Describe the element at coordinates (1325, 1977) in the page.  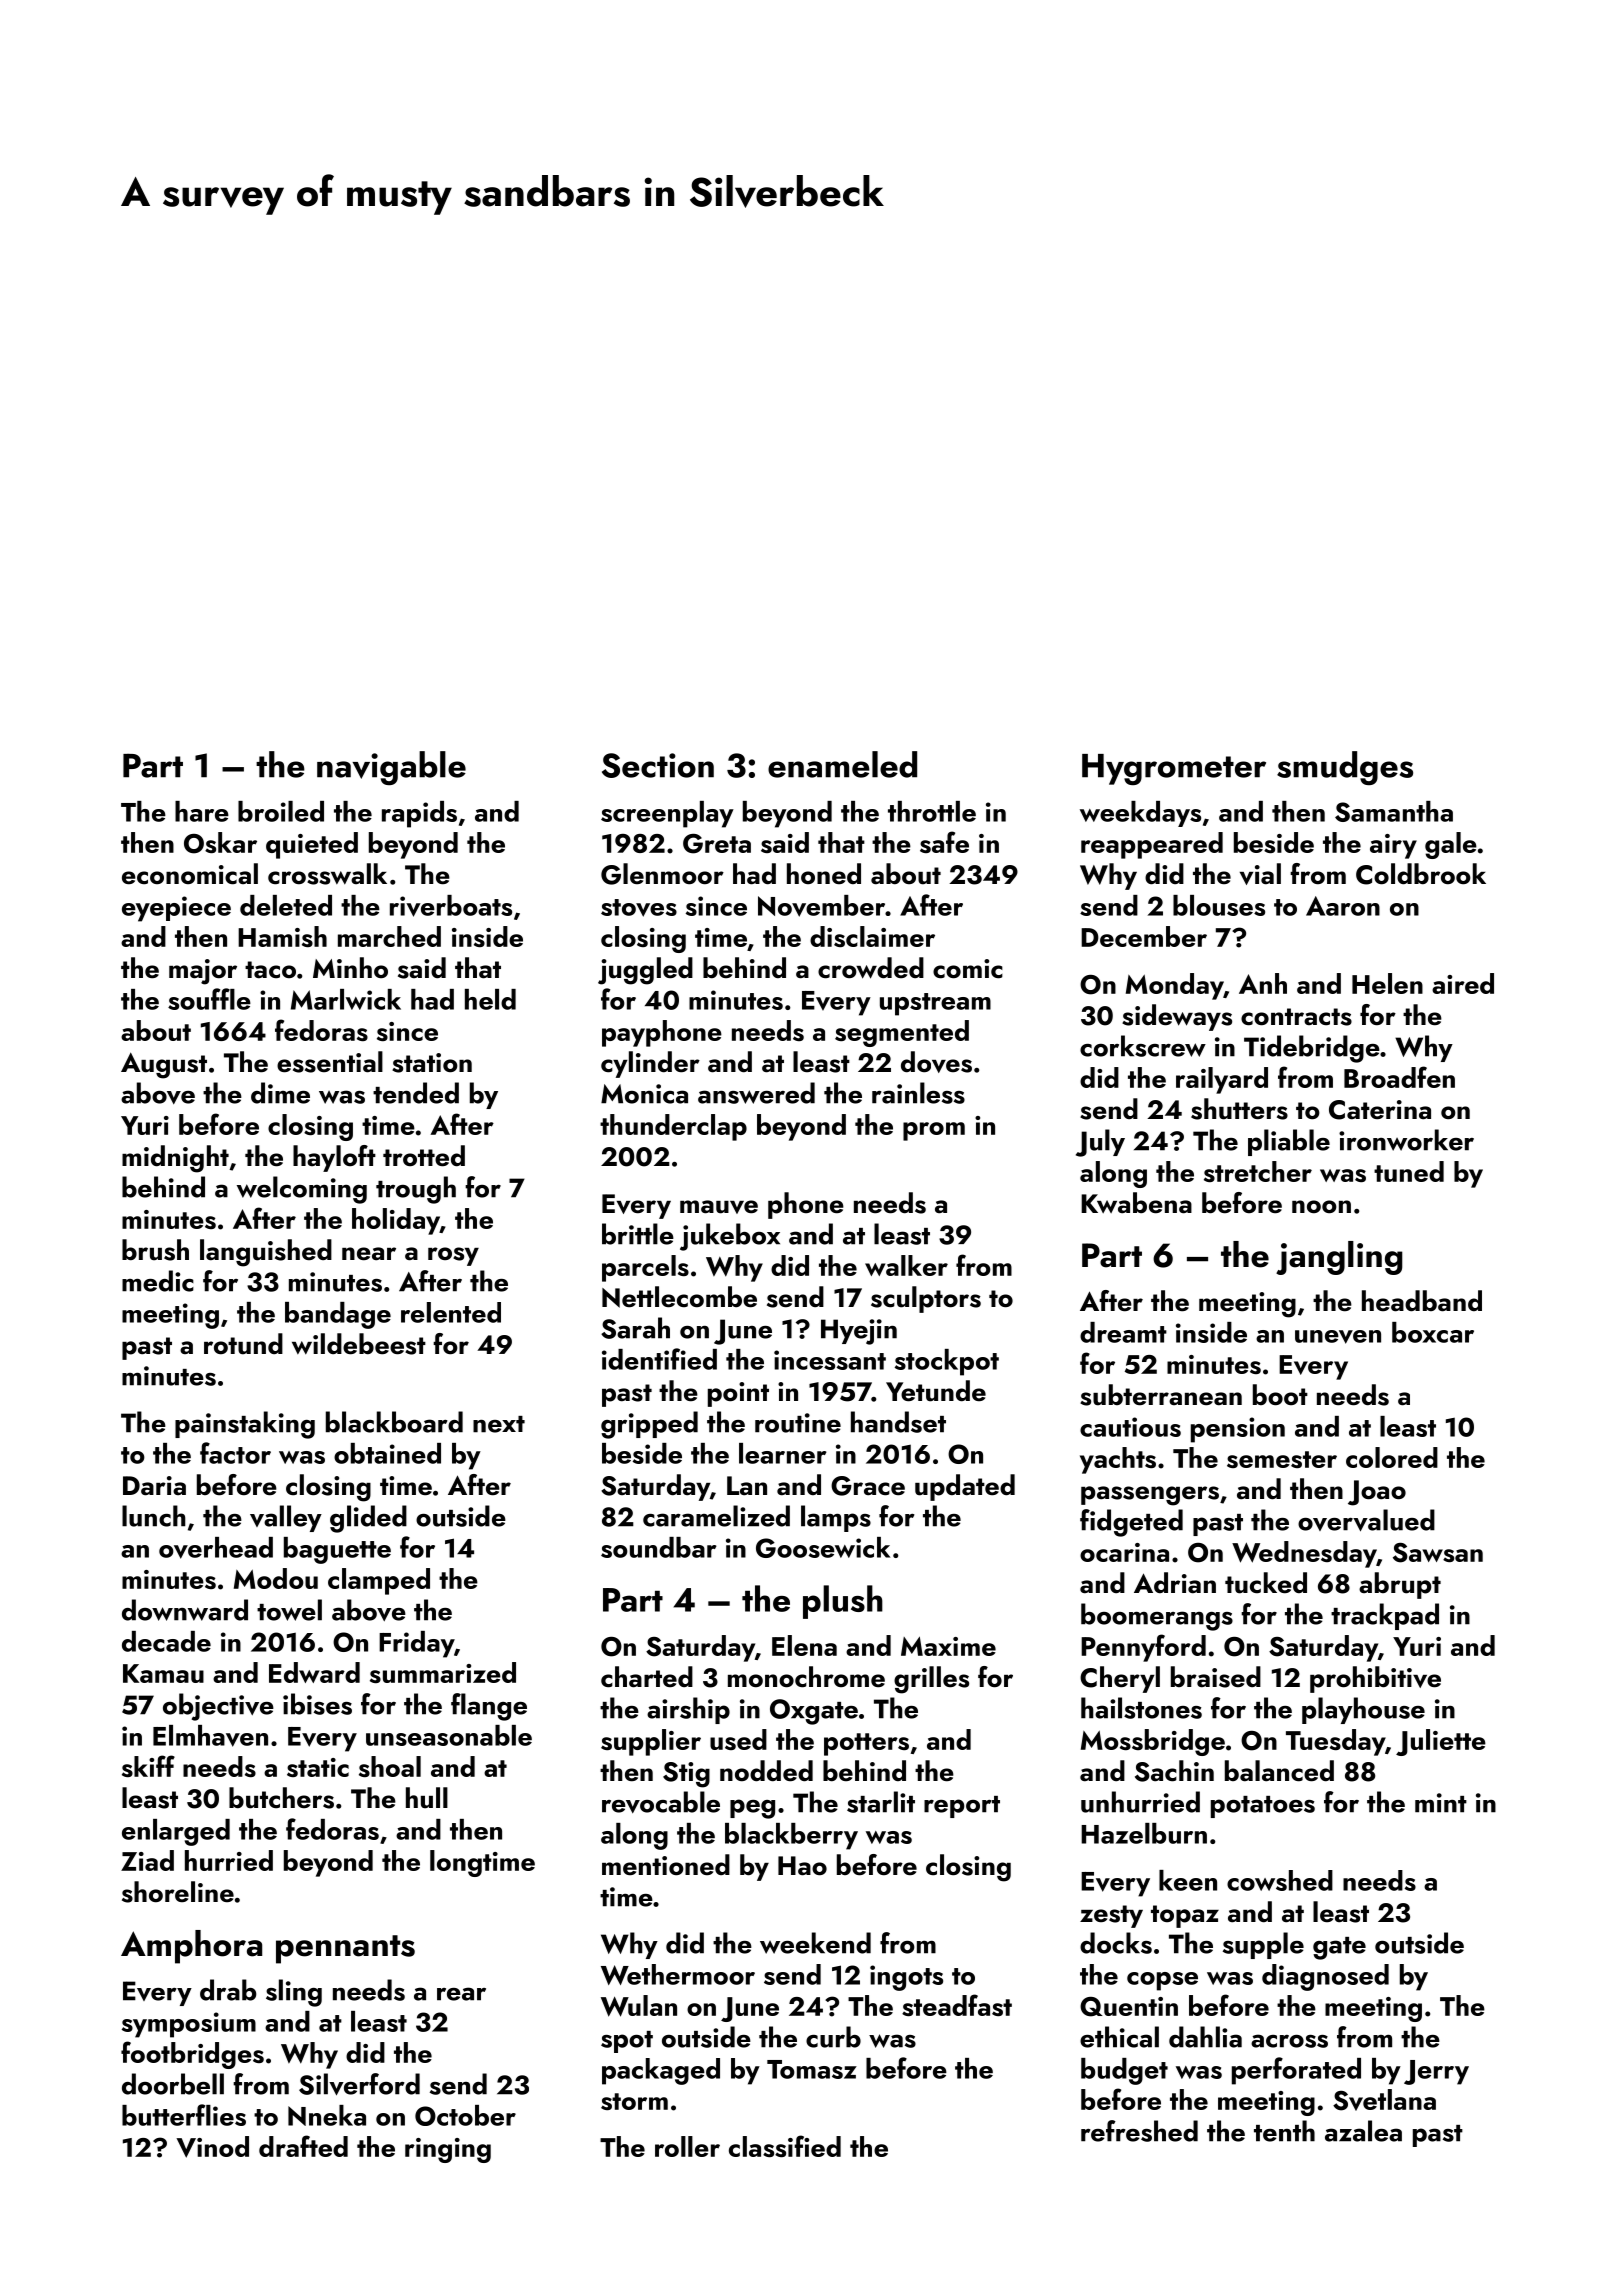
I see `diagnosed` at that location.
